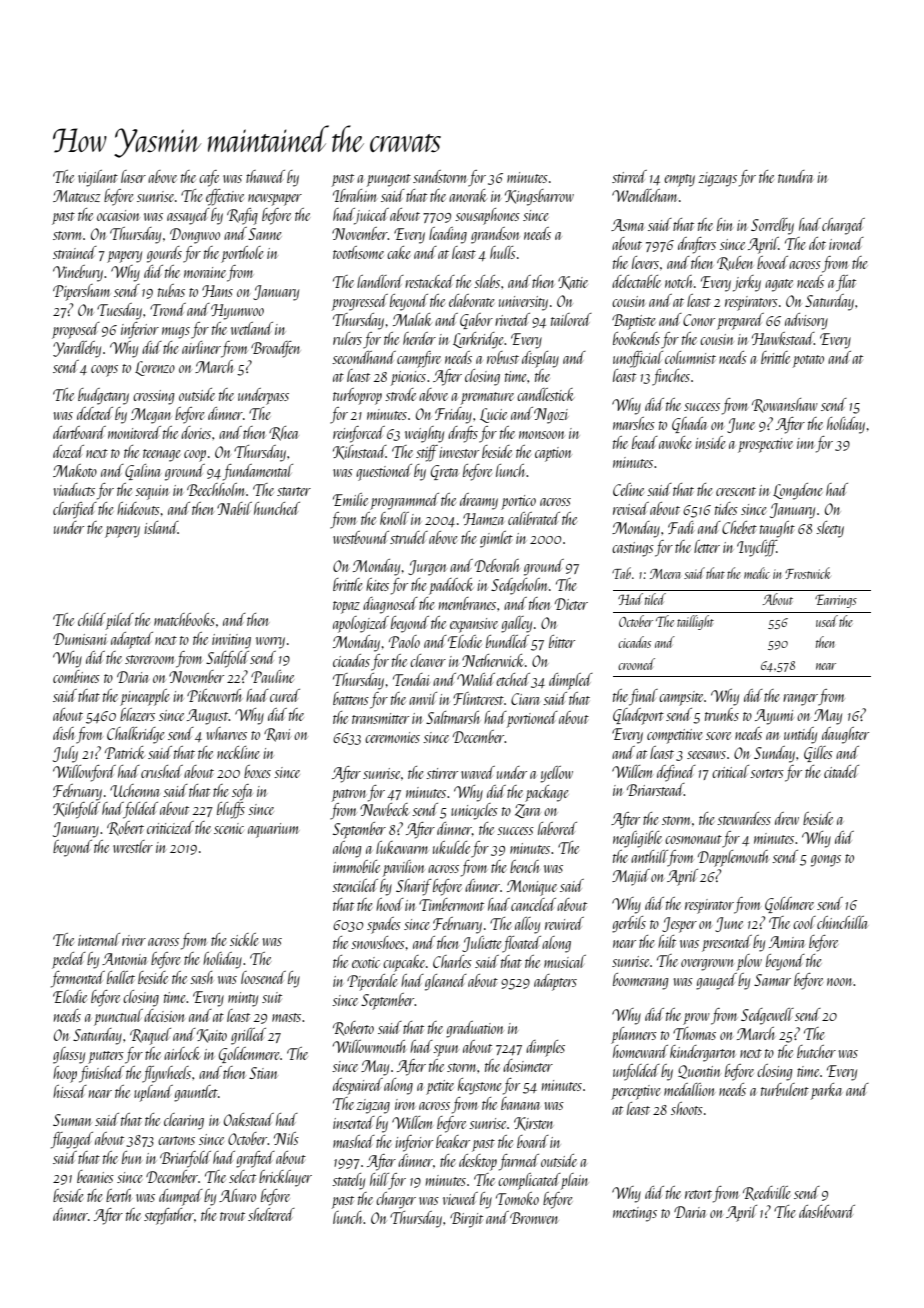 The height and width of the document is (1308, 924). Describe the element at coordinates (629, 176) in the document. I see `stirred` at that location.
